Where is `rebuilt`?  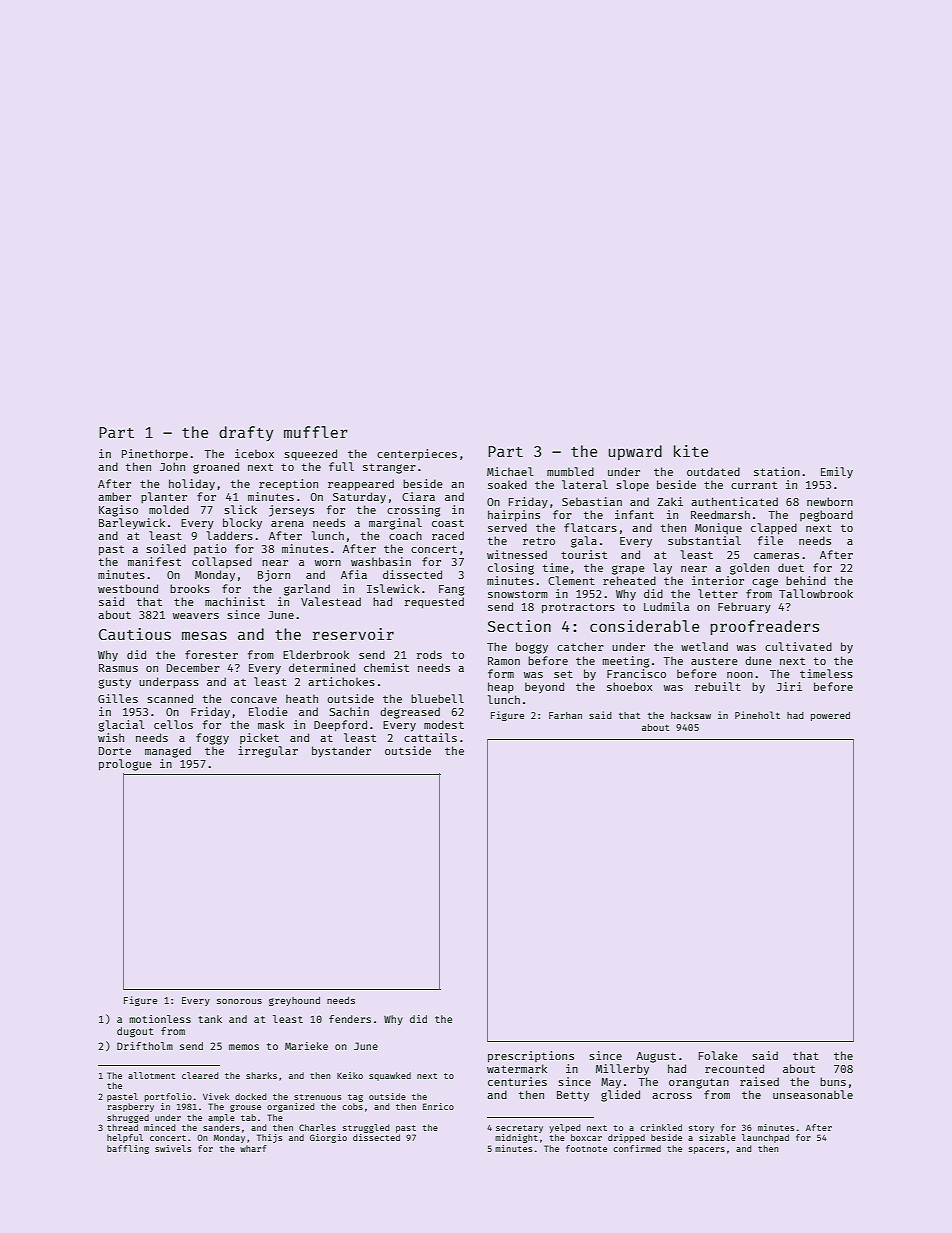
rebuilt is located at coordinates (718, 686).
